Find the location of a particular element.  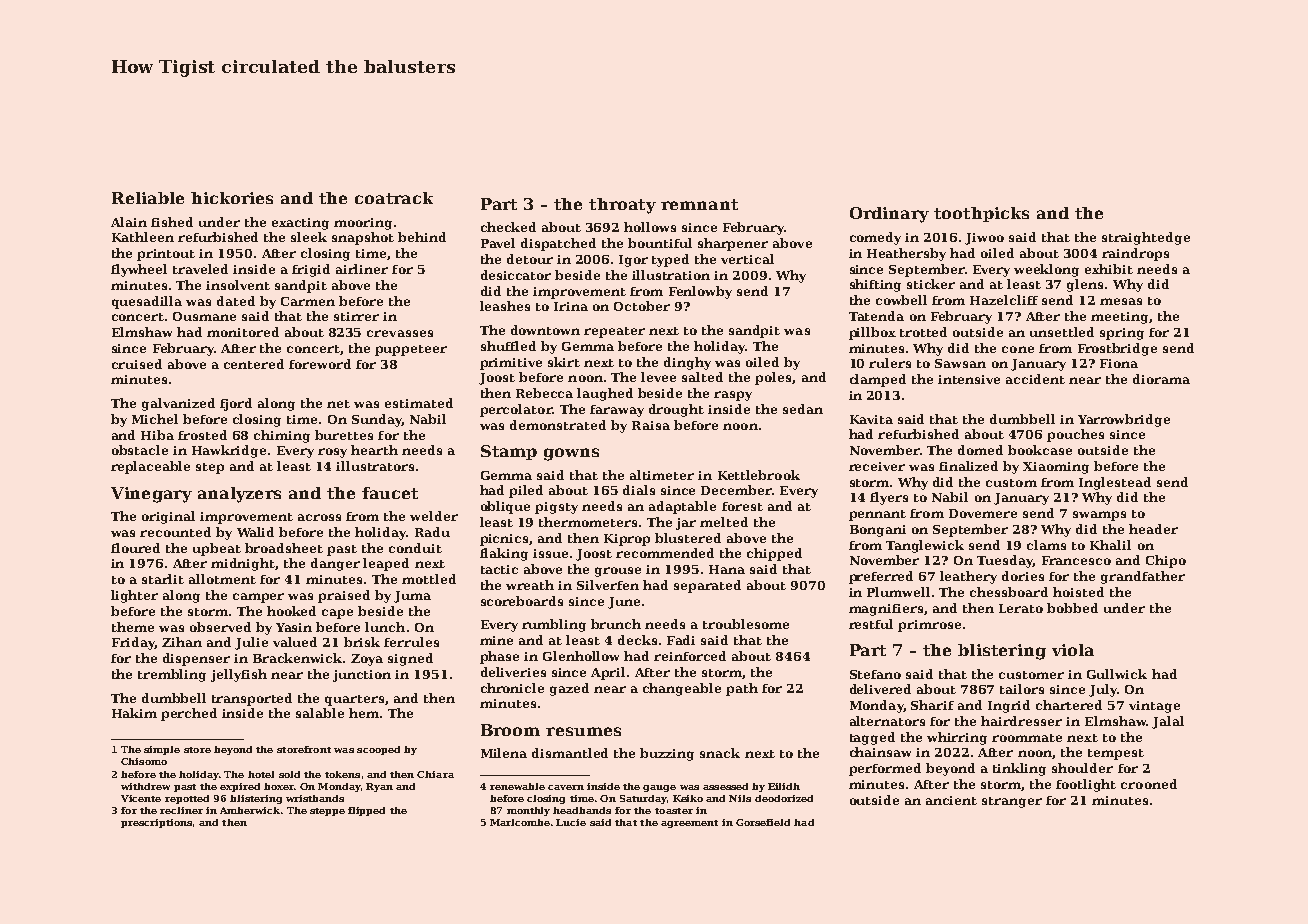

toothpicks is located at coordinates (981, 214).
